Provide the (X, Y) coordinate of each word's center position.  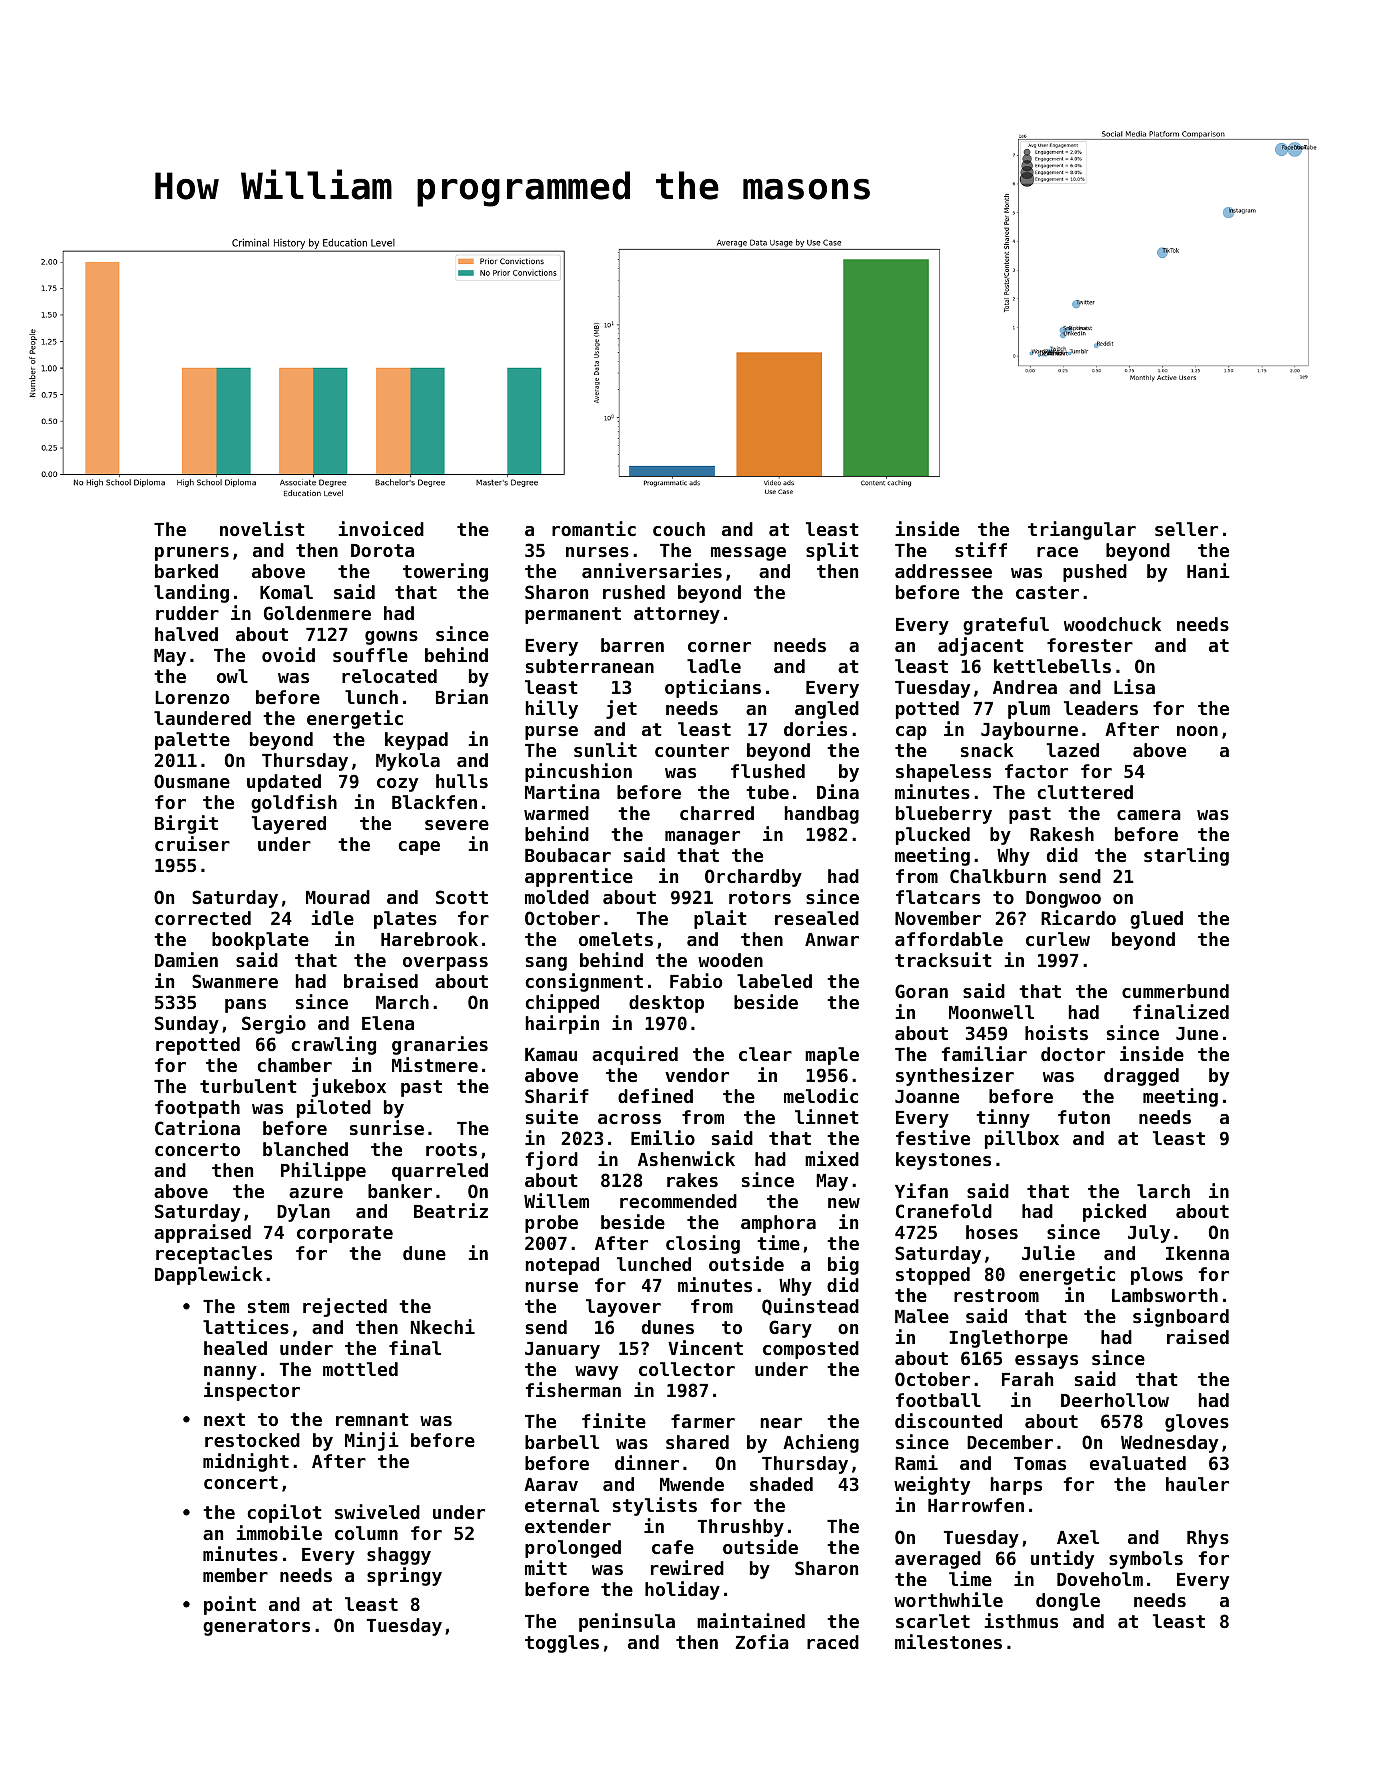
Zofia (762, 1641)
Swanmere (235, 981)
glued (1156, 920)
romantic (594, 528)
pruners (192, 554)
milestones (948, 1641)
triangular (1082, 530)
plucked (933, 836)
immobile (279, 1532)
